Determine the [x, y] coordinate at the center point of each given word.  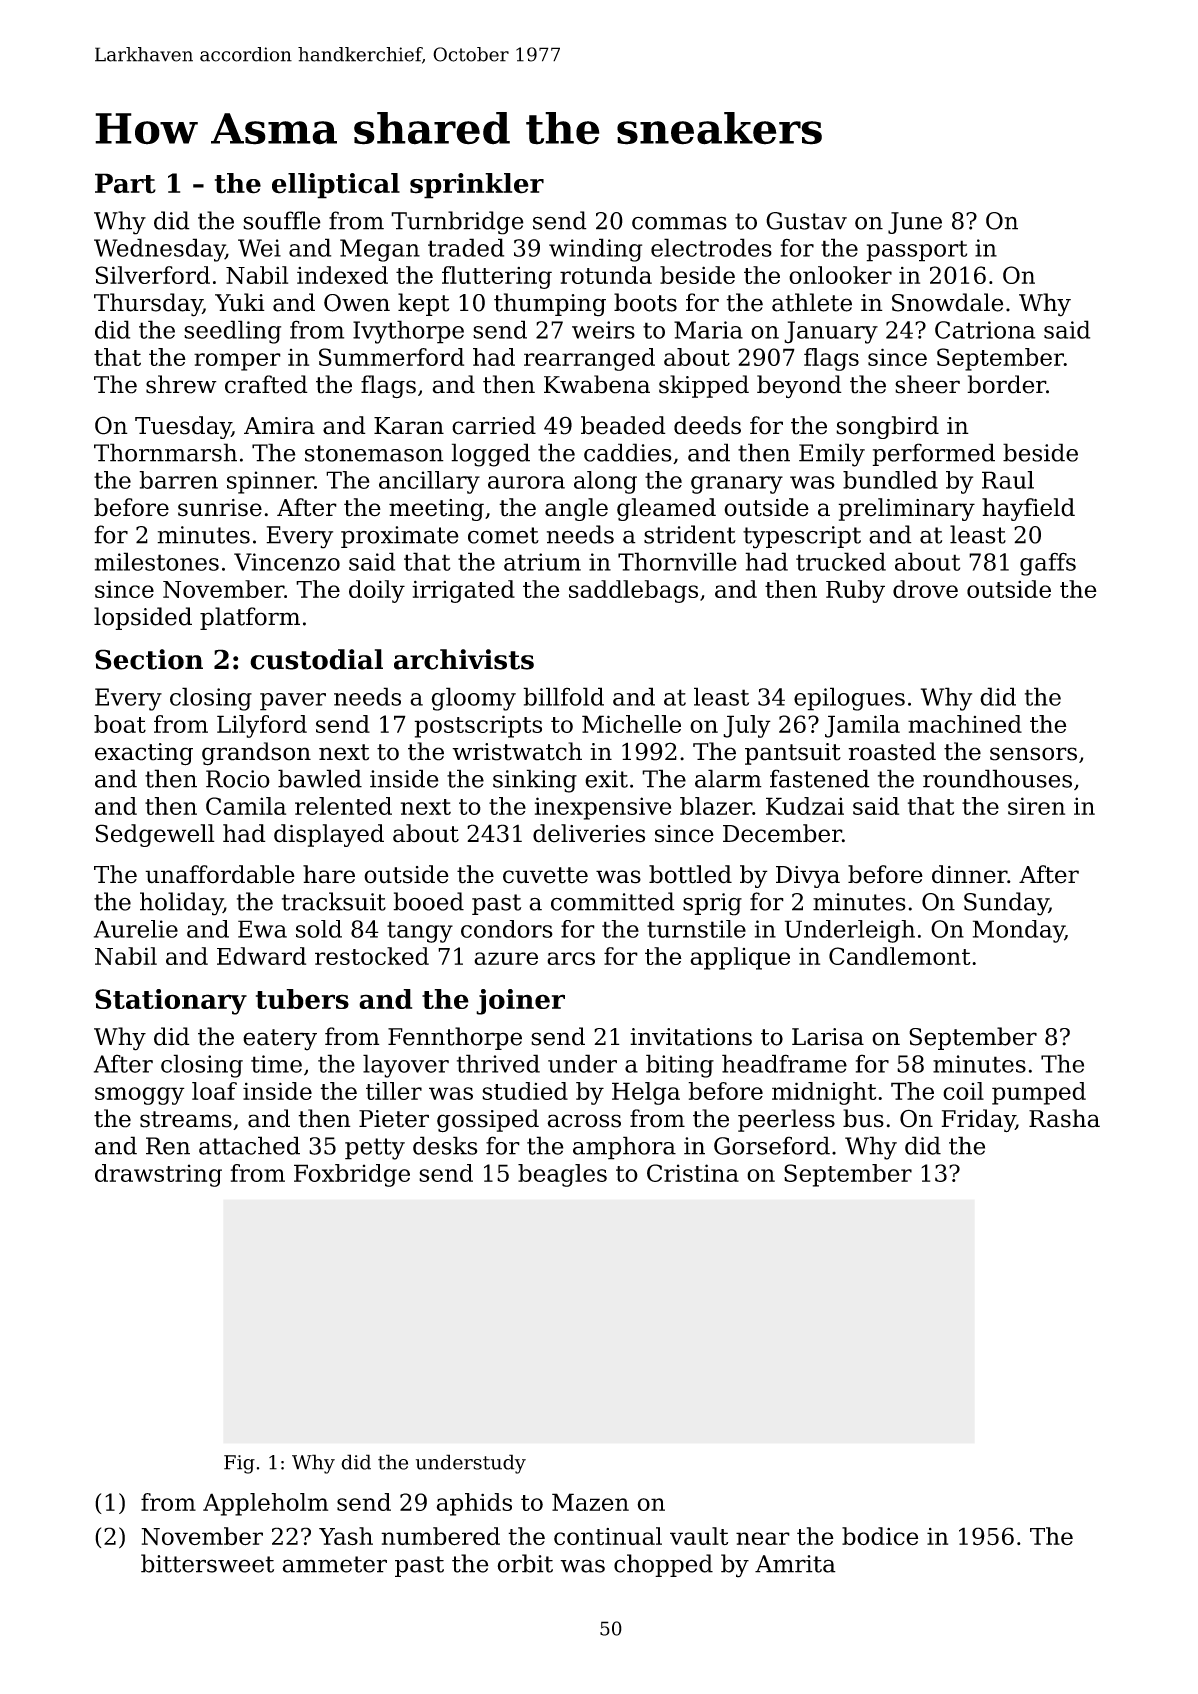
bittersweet [207, 1563]
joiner [520, 1002]
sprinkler [477, 186]
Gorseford [772, 1145]
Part [125, 183]
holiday [181, 904]
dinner [969, 874]
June [915, 223]
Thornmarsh [165, 452]
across [584, 1121]
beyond [799, 386]
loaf [214, 1091]
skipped [704, 386]
